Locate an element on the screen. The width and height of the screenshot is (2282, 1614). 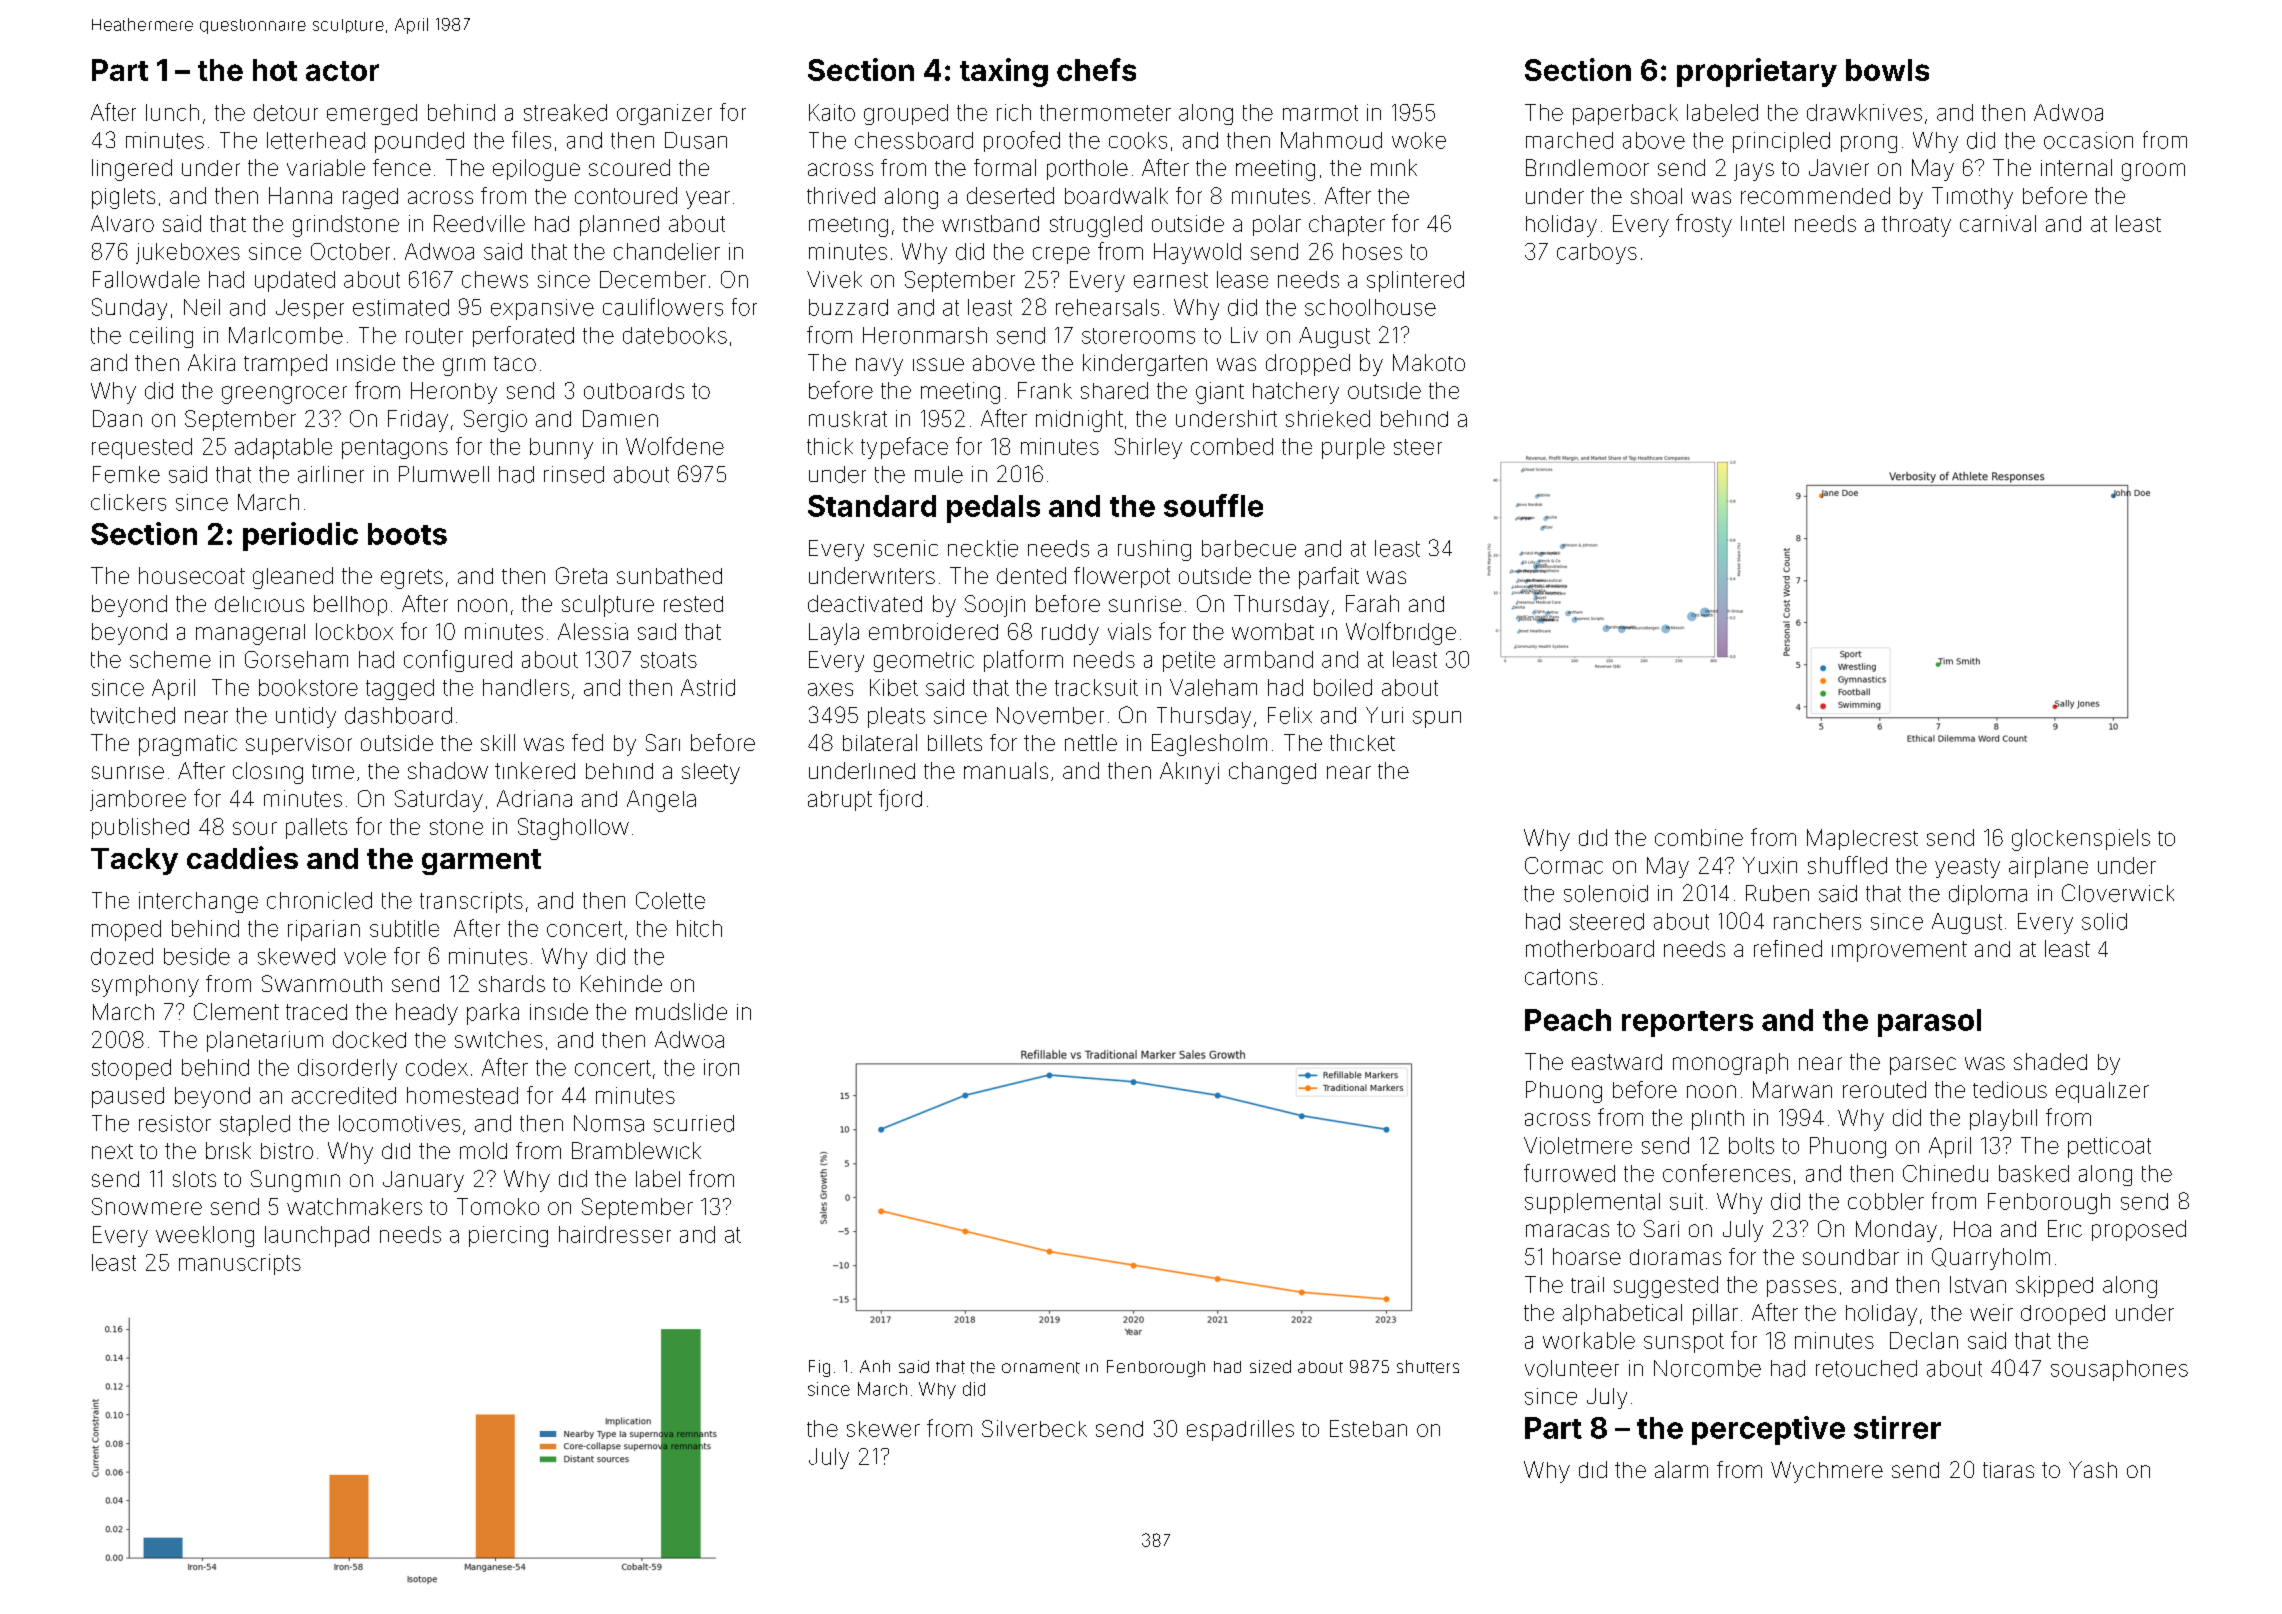
pentagons is located at coordinates (395, 449).
